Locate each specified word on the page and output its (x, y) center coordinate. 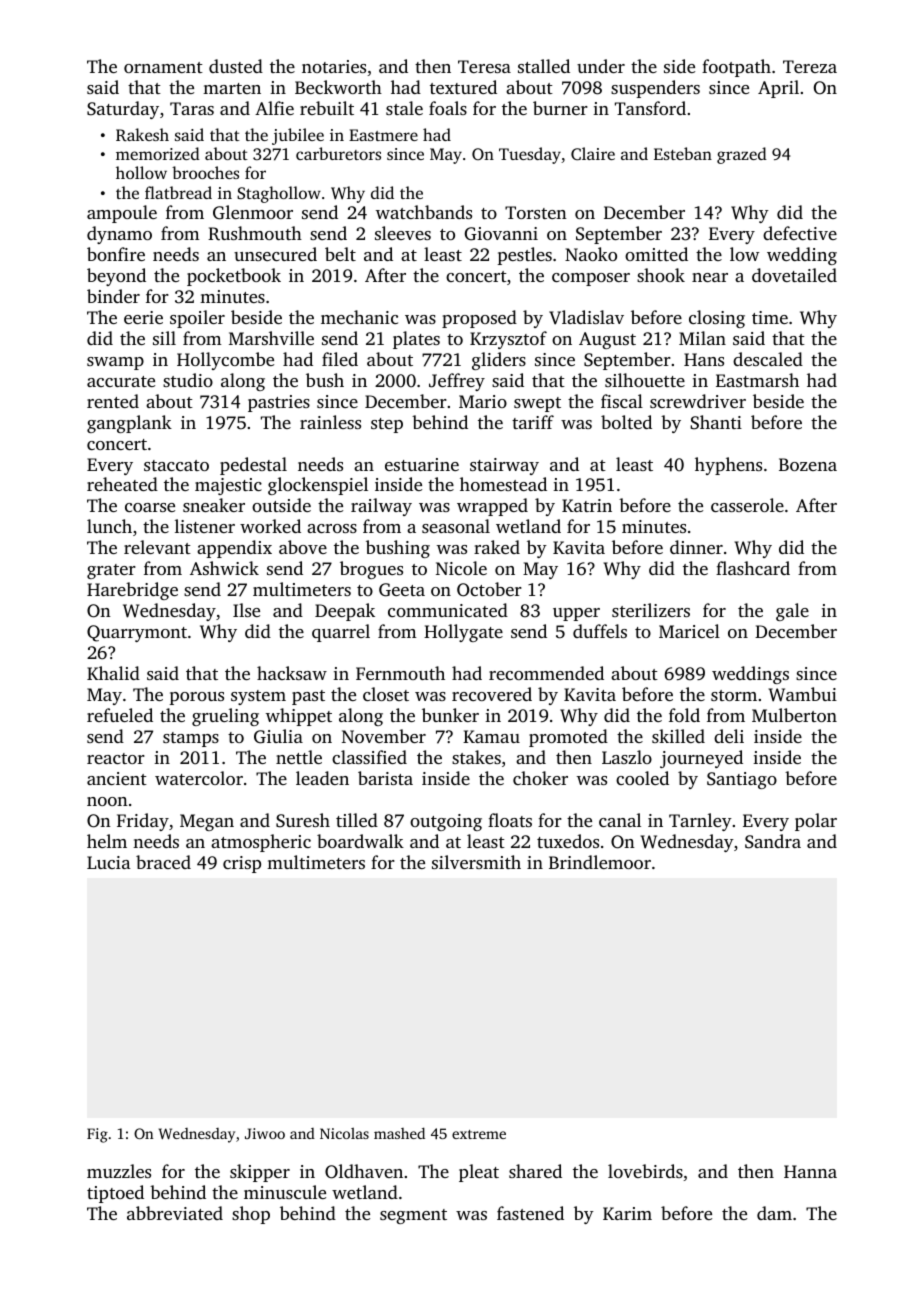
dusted (236, 66)
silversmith (476, 862)
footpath (736, 68)
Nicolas (344, 1133)
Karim (627, 1213)
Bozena (808, 464)
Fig (97, 1135)
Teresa (484, 66)
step (387, 425)
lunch (109, 526)
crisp (242, 864)
